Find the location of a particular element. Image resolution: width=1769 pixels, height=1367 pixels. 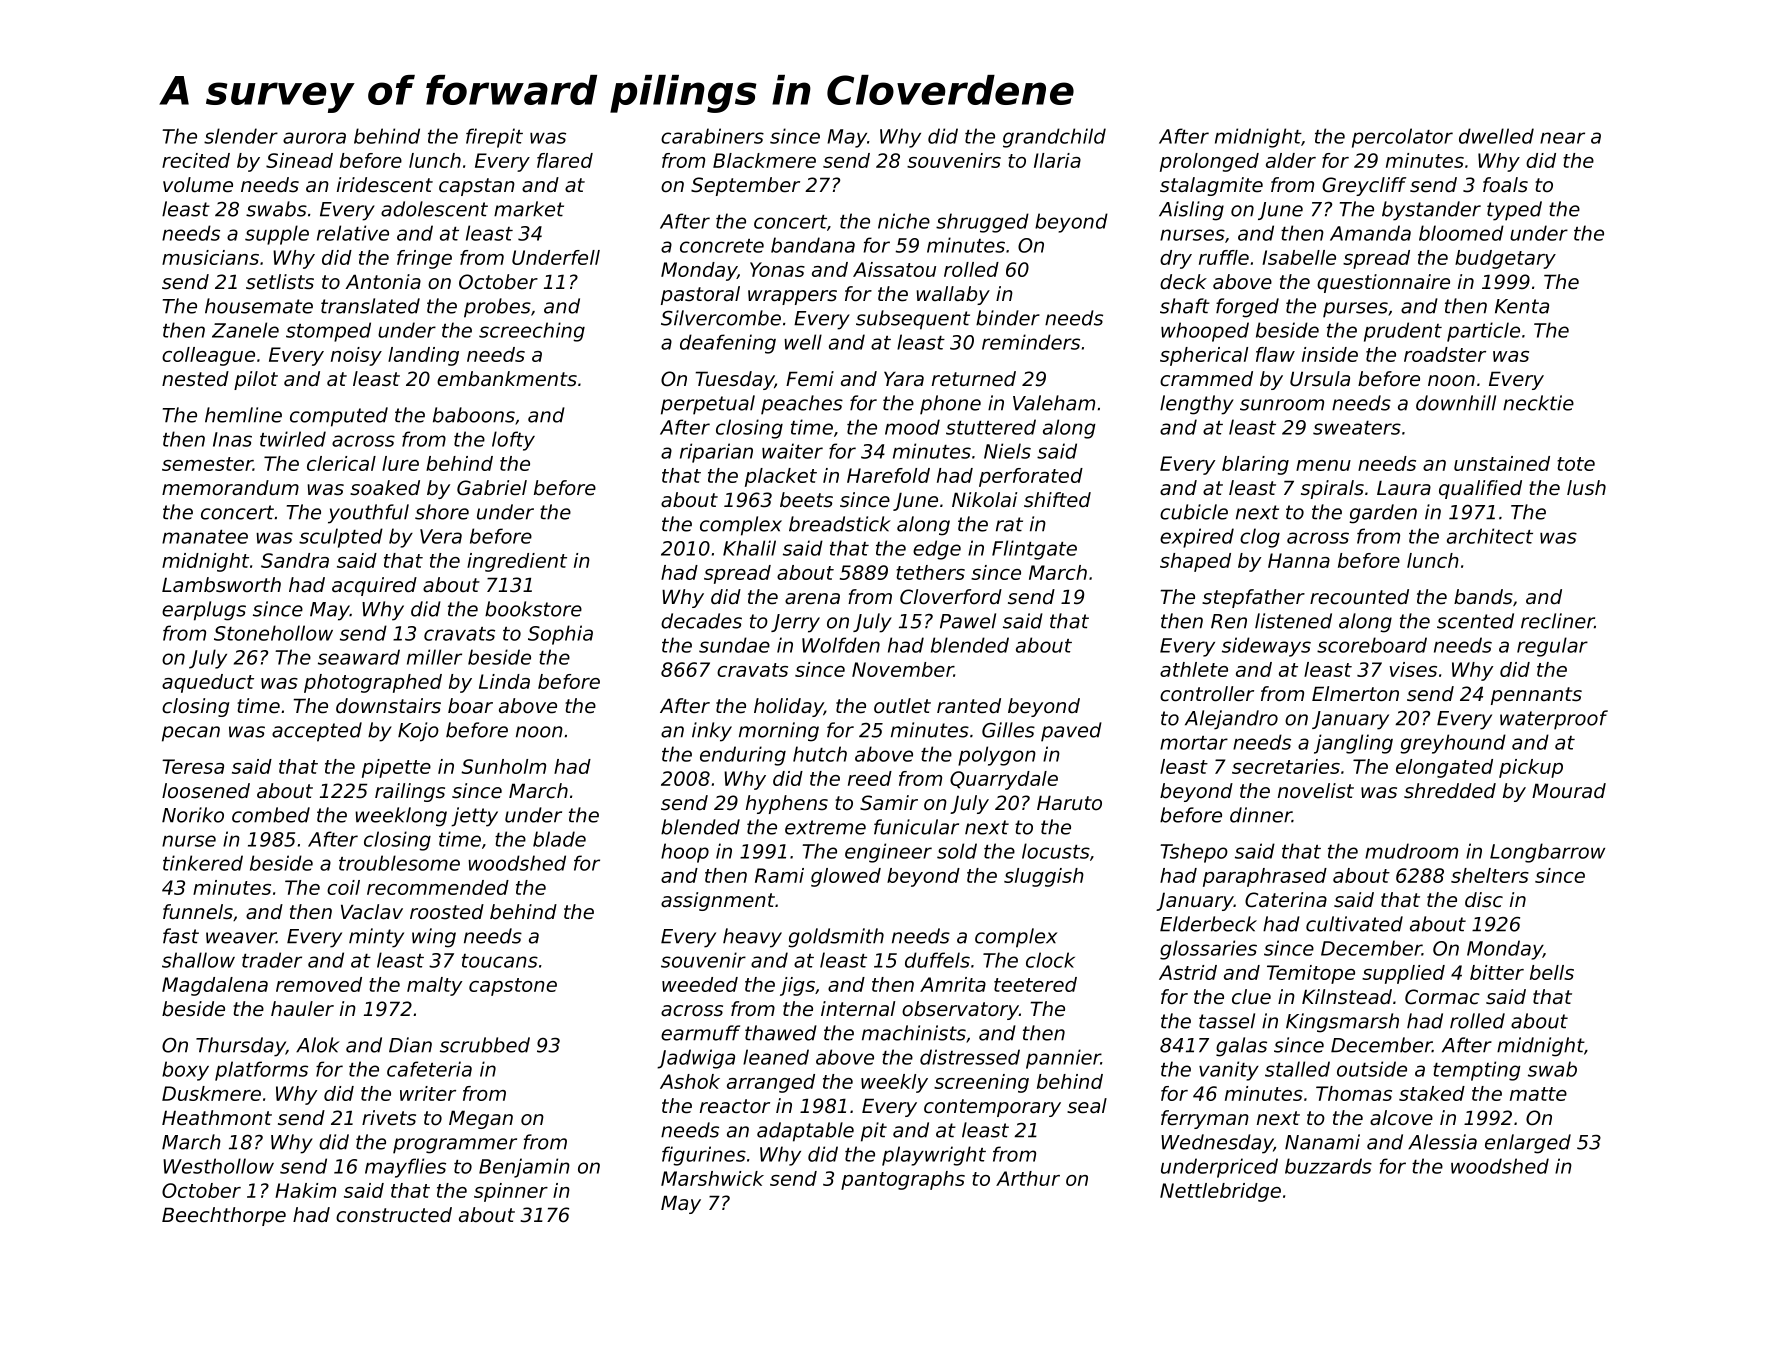

firepit is located at coordinates (494, 138).
